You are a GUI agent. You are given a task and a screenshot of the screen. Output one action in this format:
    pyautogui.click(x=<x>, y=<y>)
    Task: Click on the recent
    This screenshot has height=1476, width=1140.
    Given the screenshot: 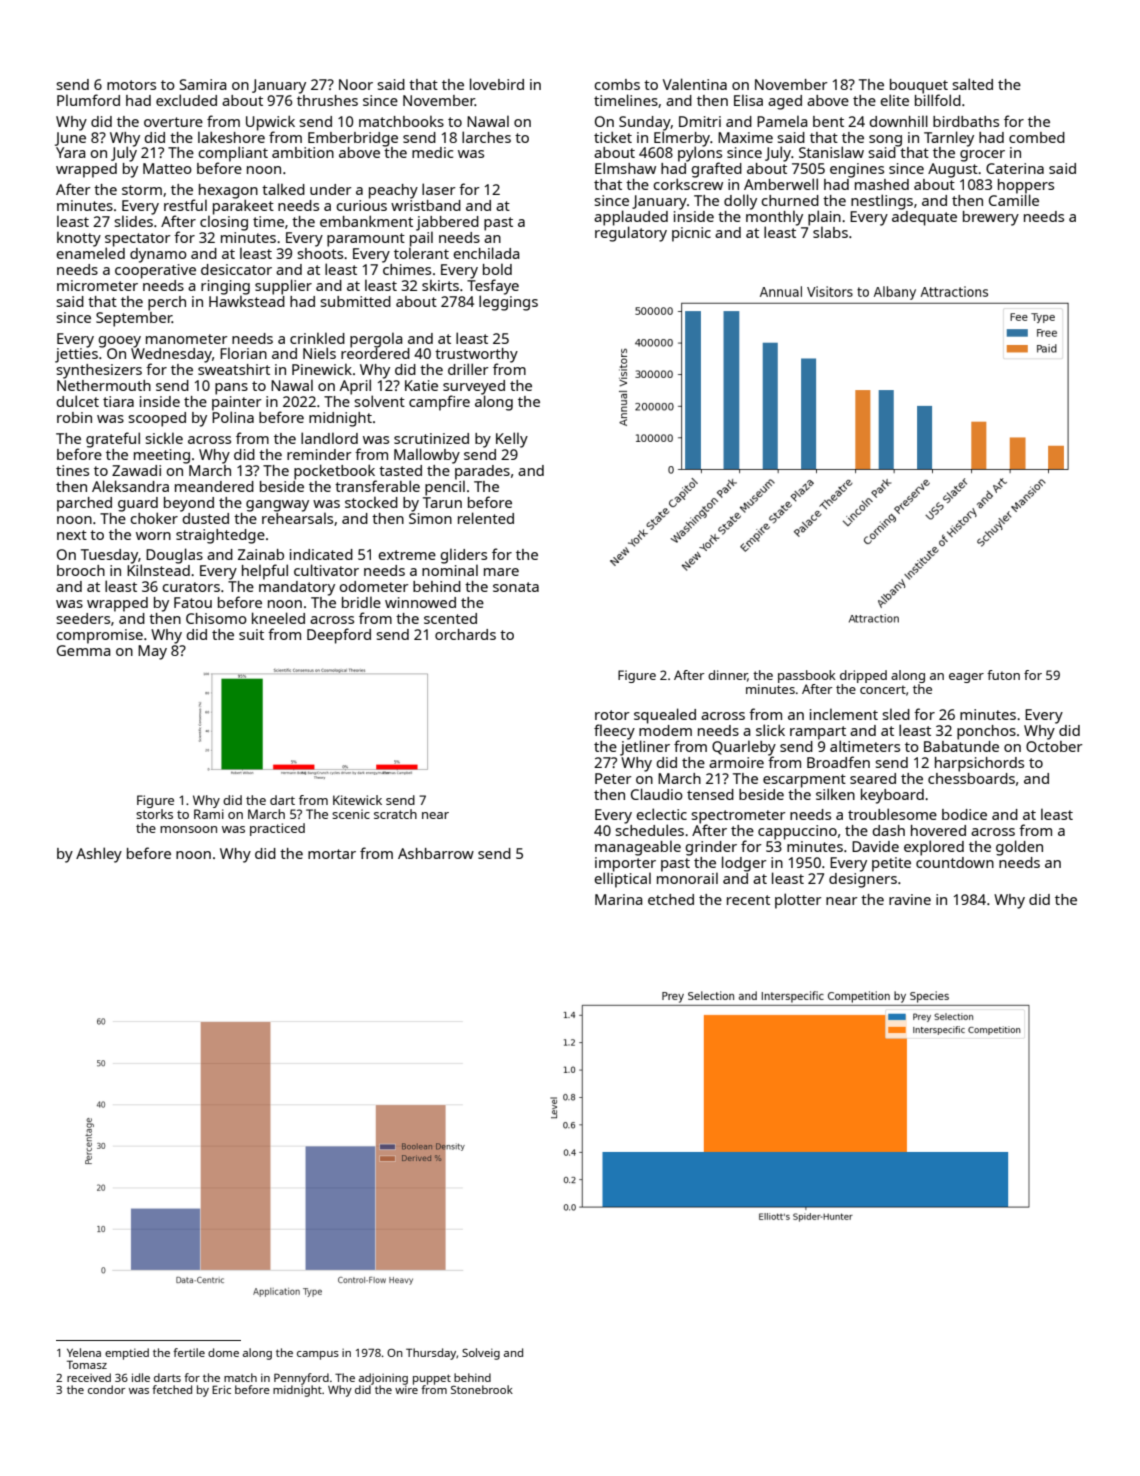 What is the action you would take?
    pyautogui.click(x=748, y=900)
